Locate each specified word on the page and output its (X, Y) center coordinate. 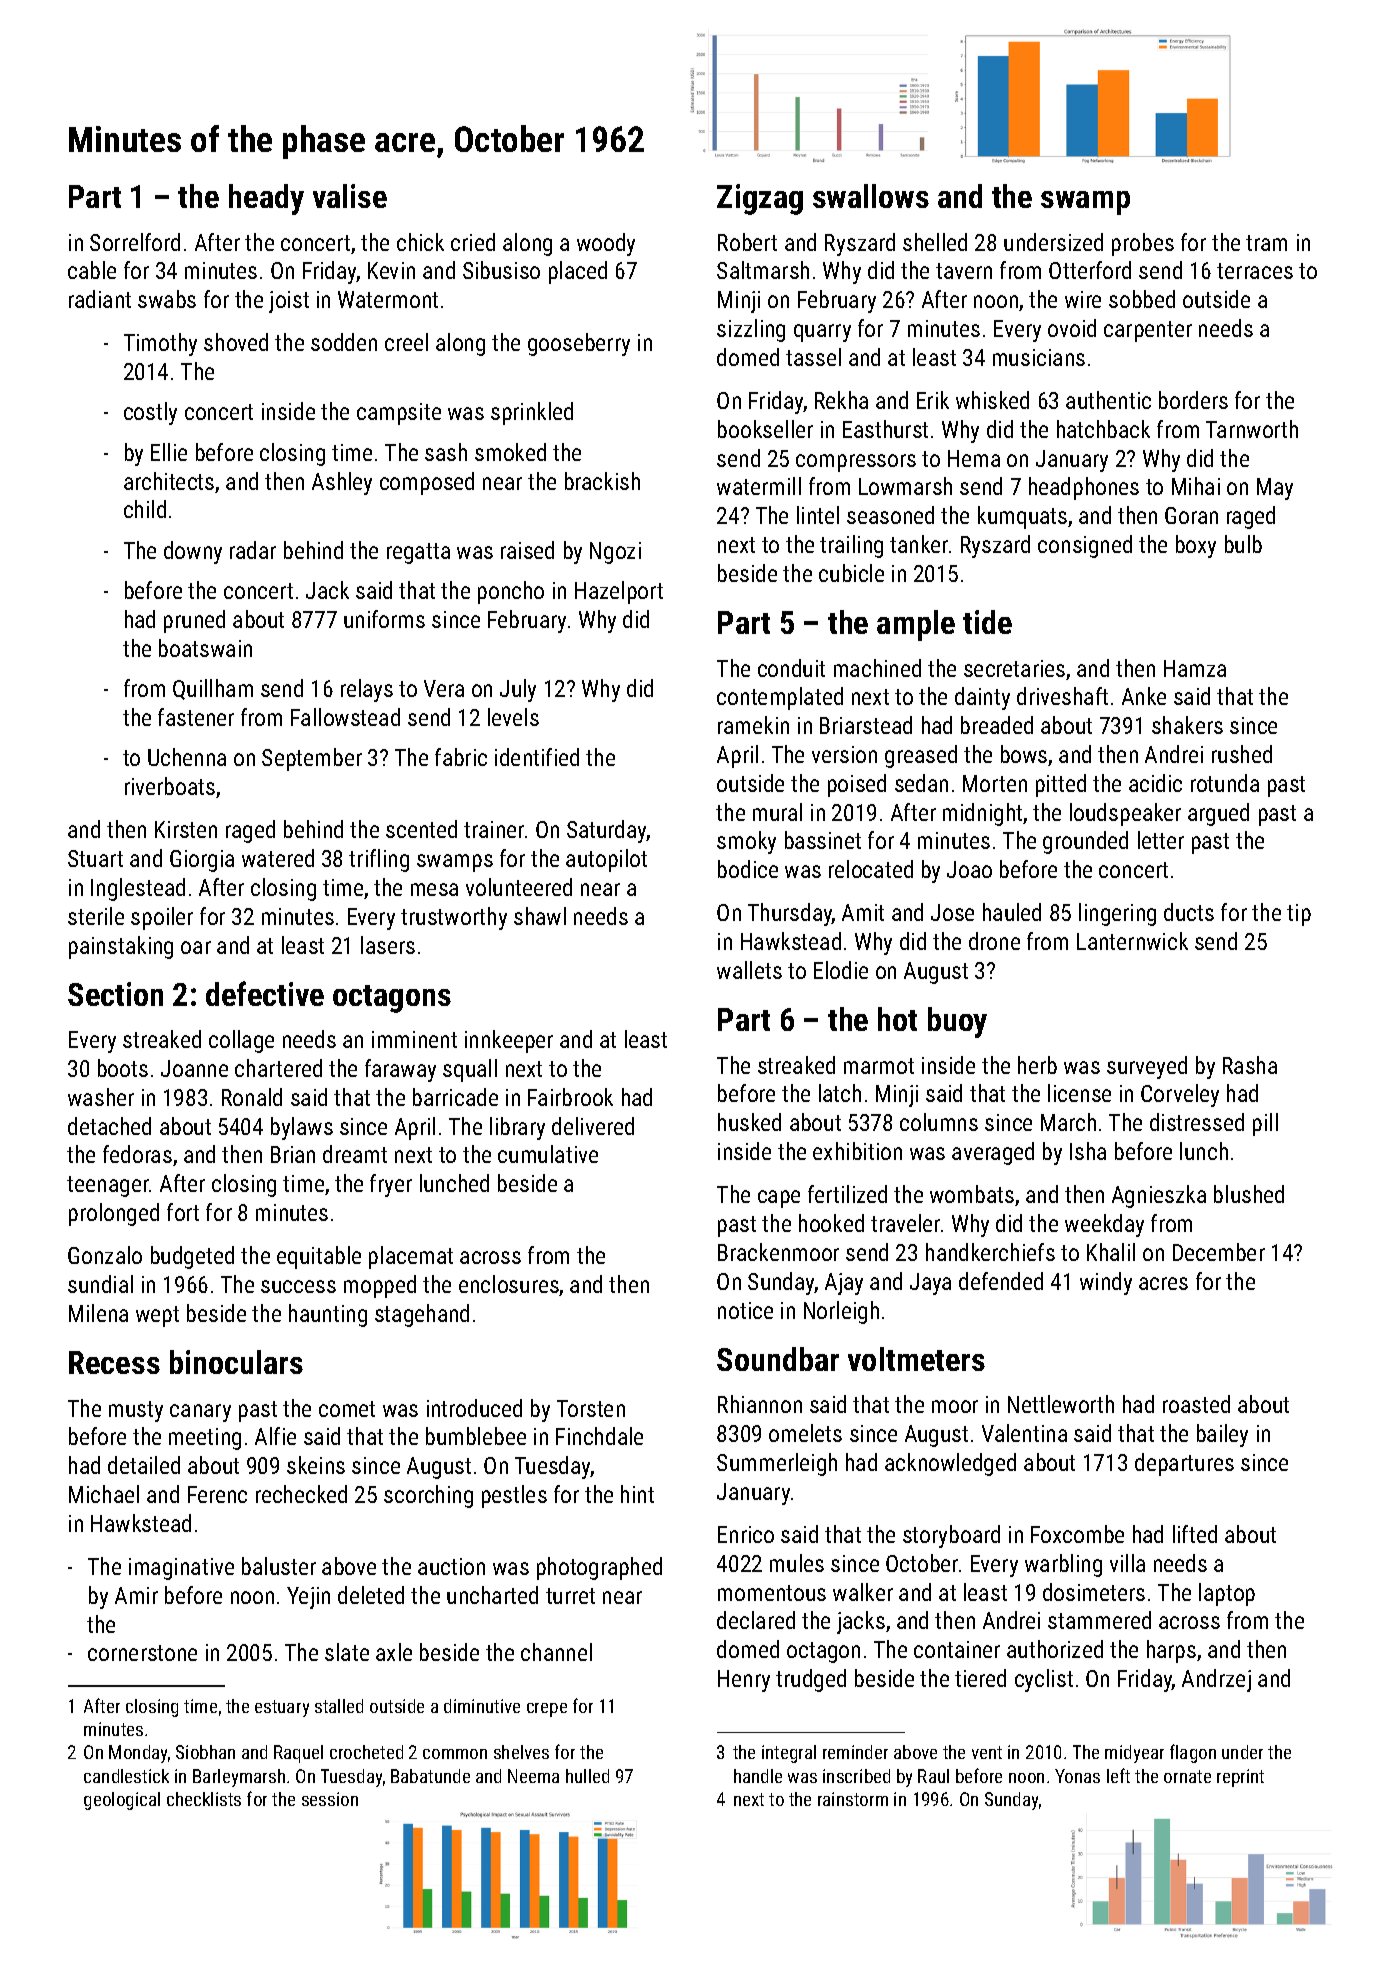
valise (350, 196)
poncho (511, 592)
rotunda (1225, 783)
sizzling (751, 330)
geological (122, 1801)
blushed (1249, 1194)
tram (1266, 243)
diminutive (482, 1706)
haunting (328, 1315)
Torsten (591, 1408)
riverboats (170, 786)
